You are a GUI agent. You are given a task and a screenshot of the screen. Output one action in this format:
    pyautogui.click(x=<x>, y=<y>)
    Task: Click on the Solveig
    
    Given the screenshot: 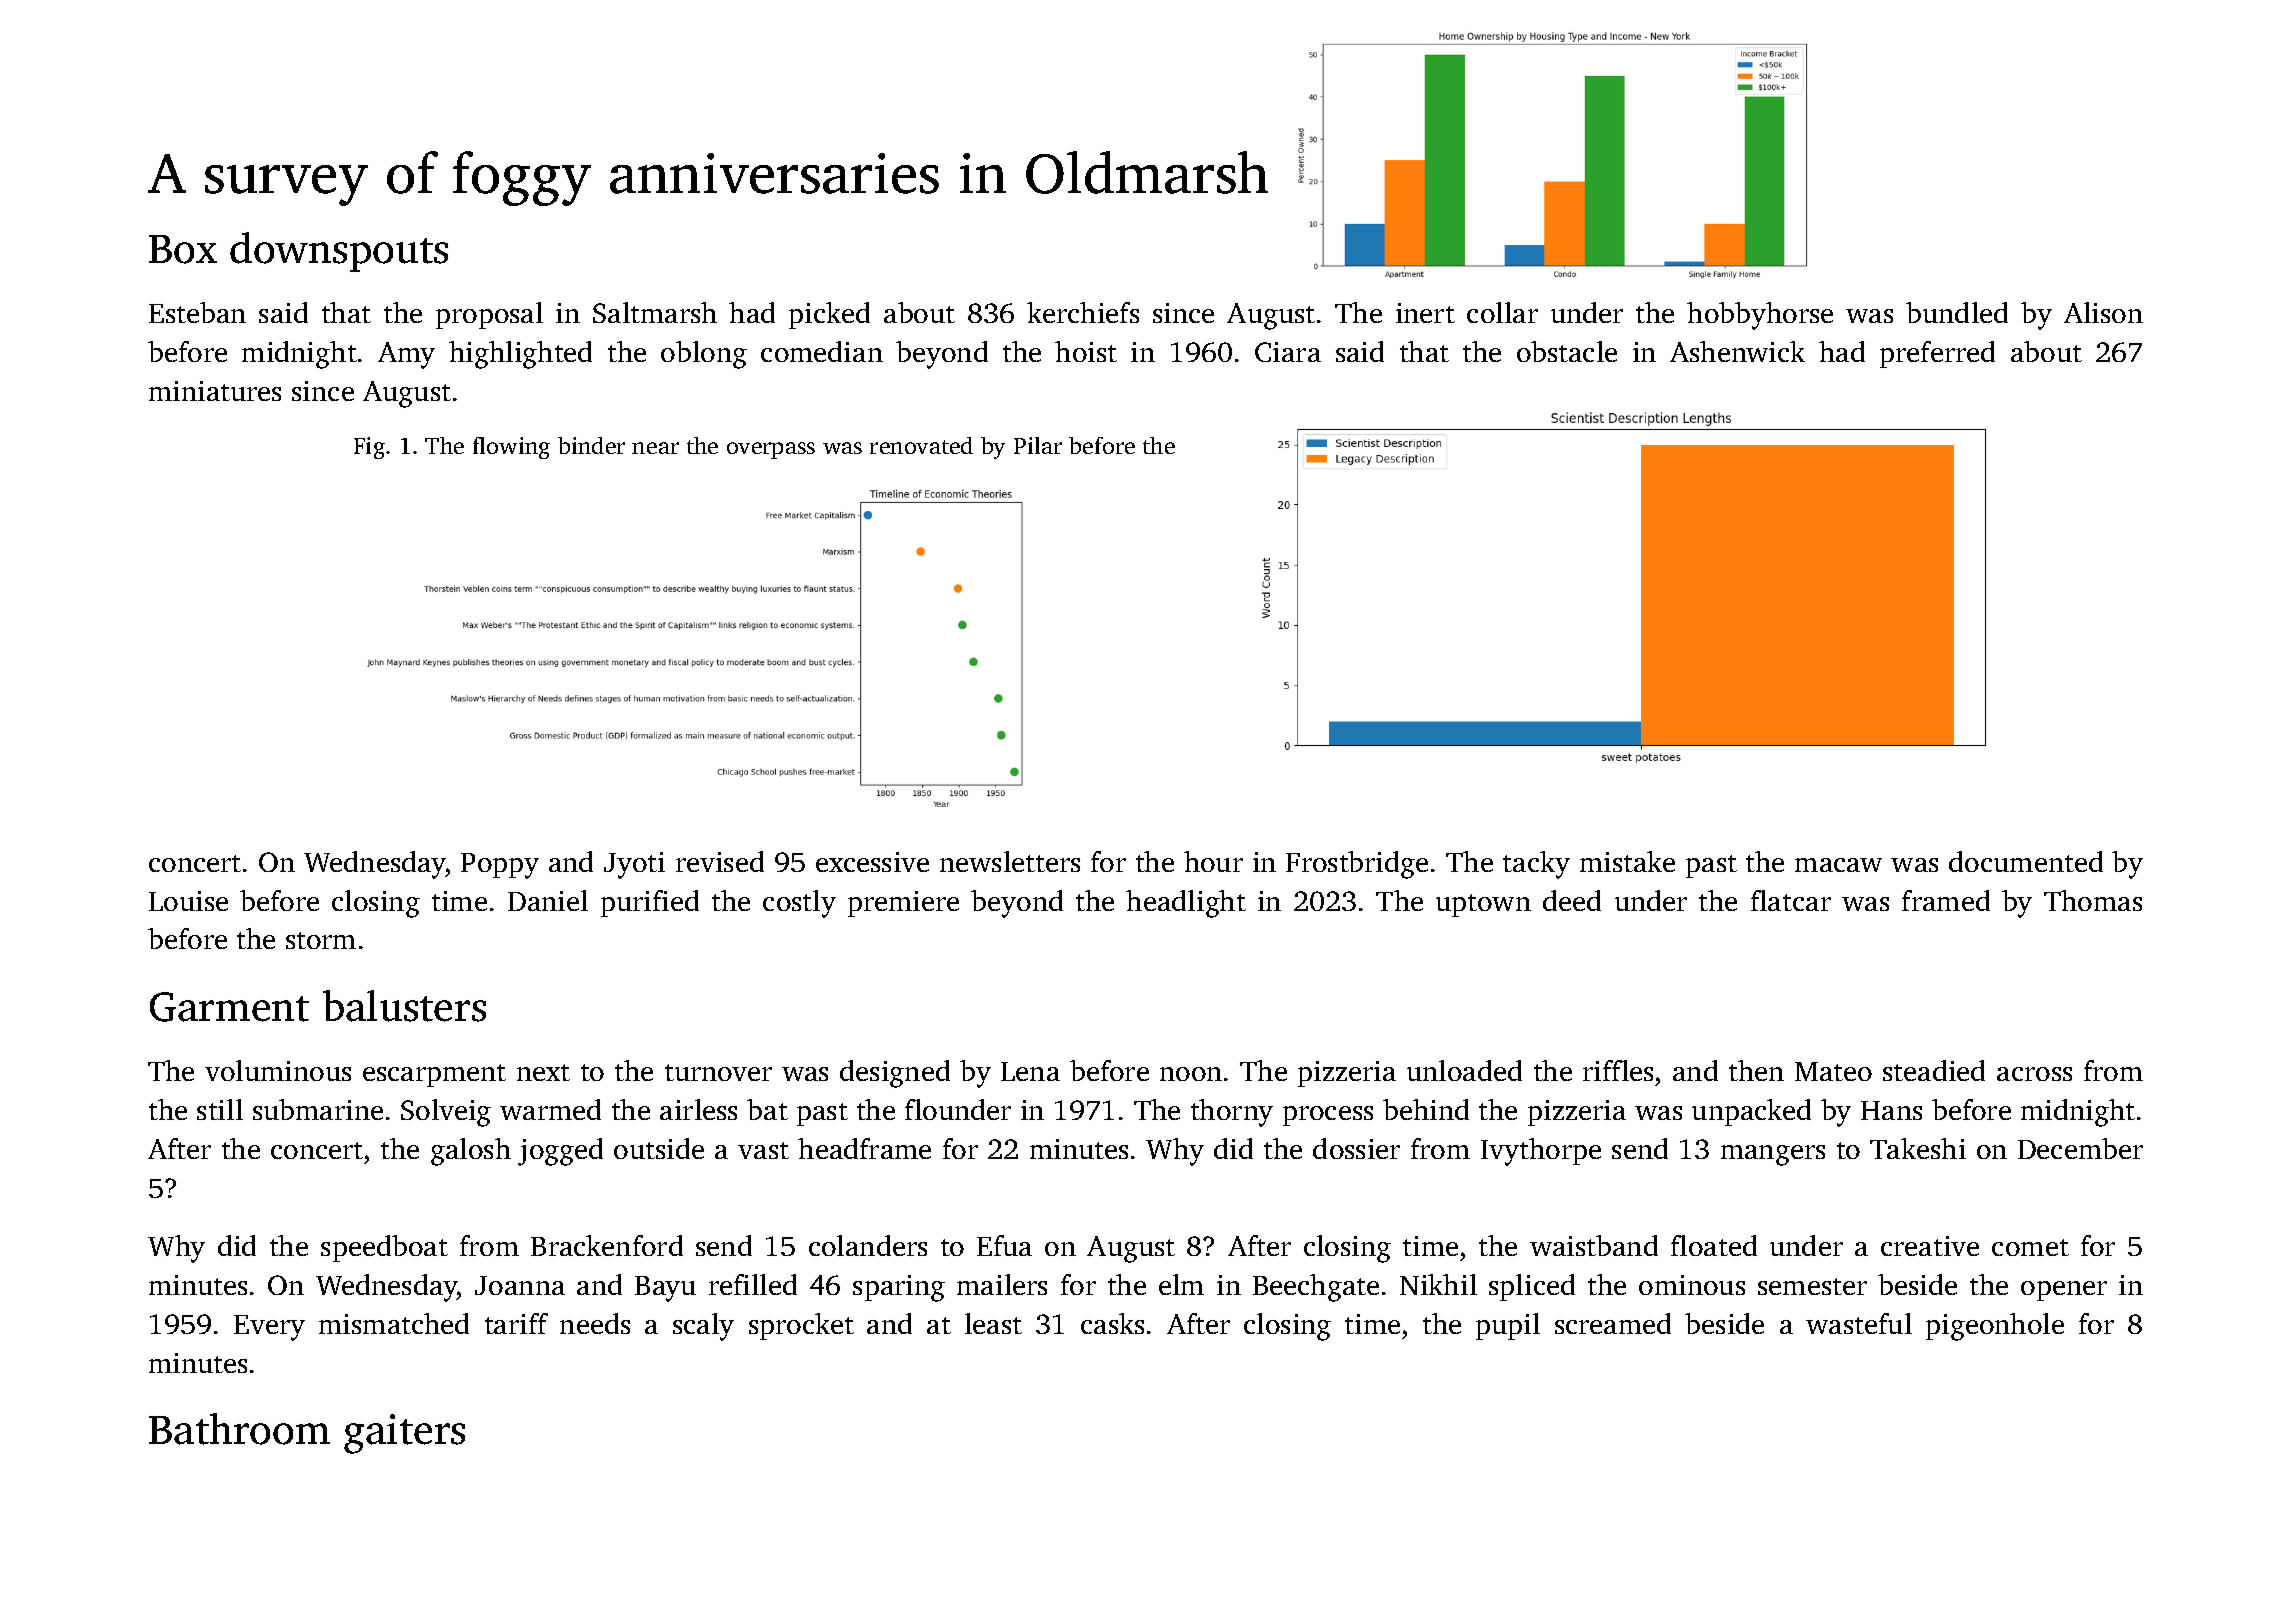 What is the action you would take?
    pyautogui.click(x=446, y=1113)
